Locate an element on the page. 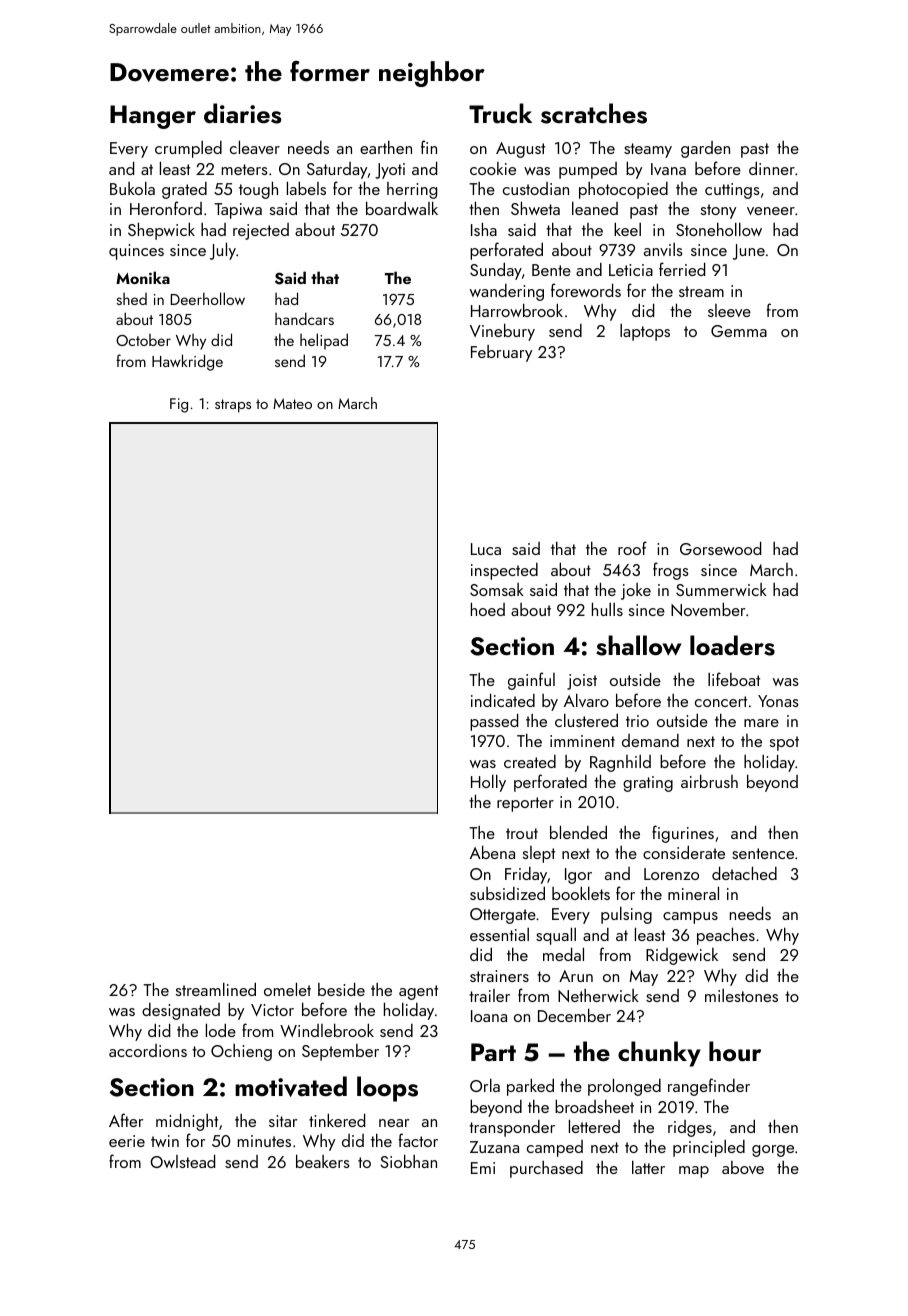  steamy is located at coordinates (648, 150).
